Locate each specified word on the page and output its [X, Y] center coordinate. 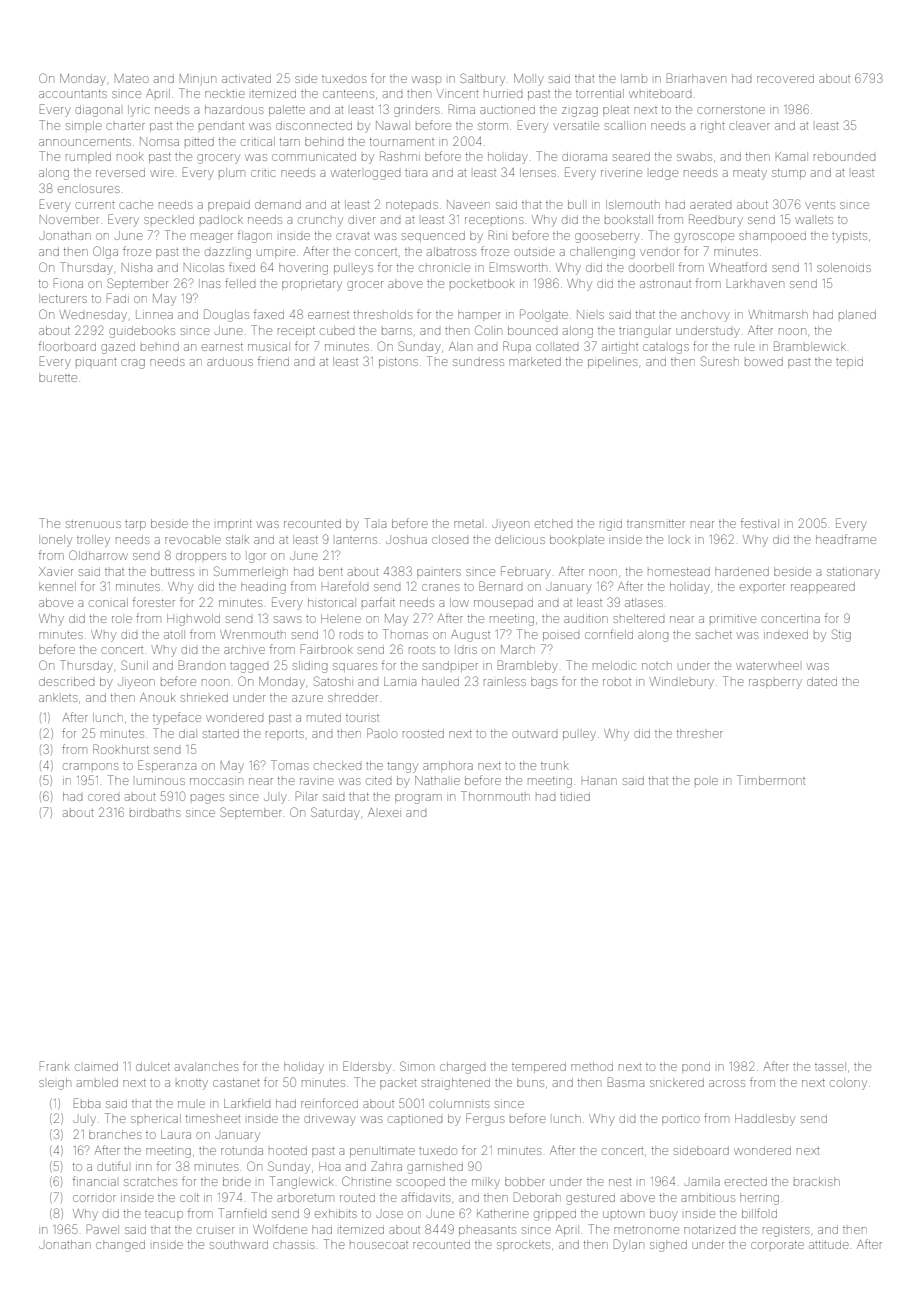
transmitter [656, 524]
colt [189, 1198]
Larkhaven [755, 283]
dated [822, 681]
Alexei [384, 812]
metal [467, 524]
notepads [412, 205]
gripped [555, 1216]
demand [278, 204]
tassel [830, 1066]
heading [263, 588]
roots [422, 650]
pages [207, 799]
